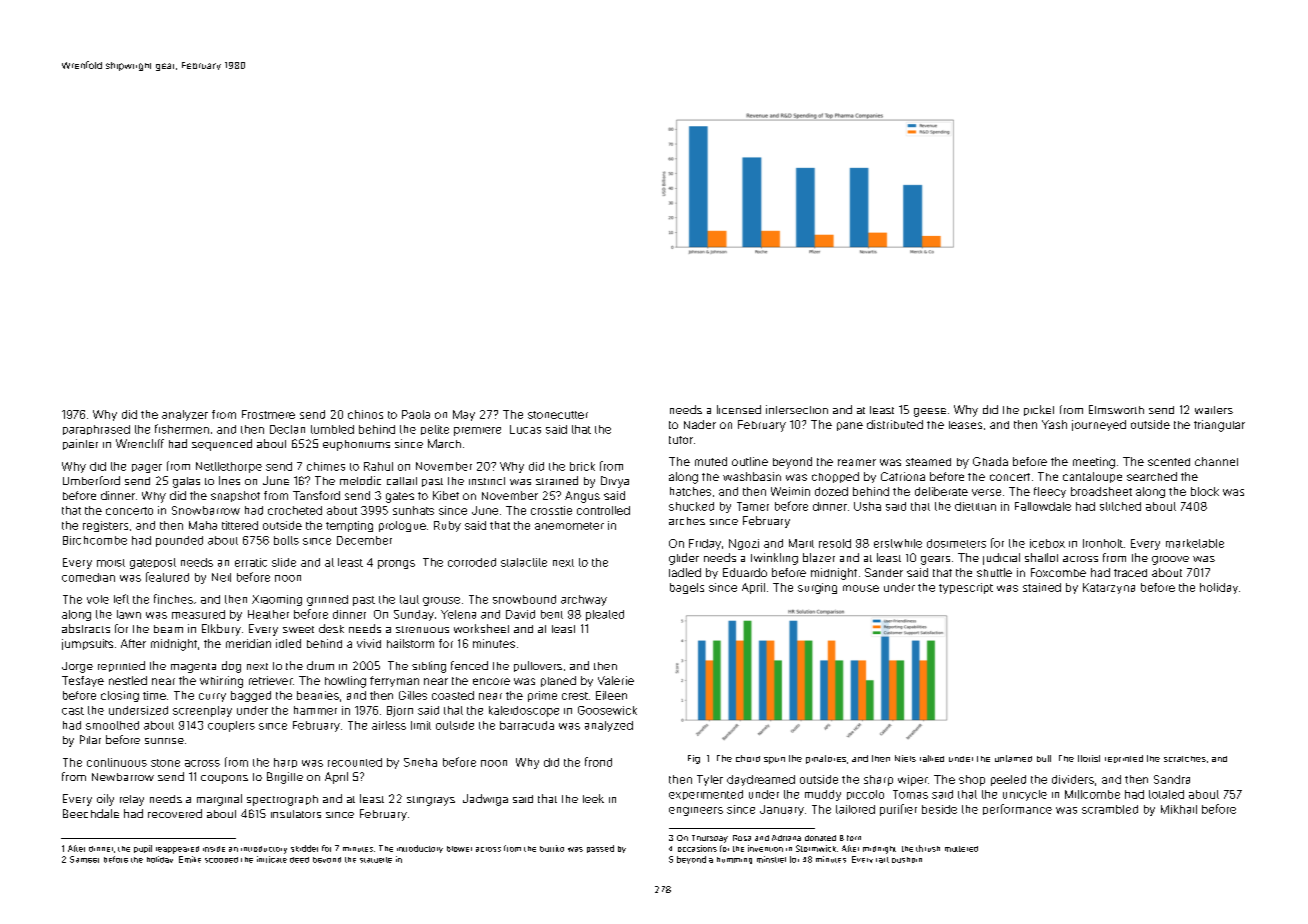  Describe the element at coordinates (376, 860) in the page. I see `statuette` at that location.
